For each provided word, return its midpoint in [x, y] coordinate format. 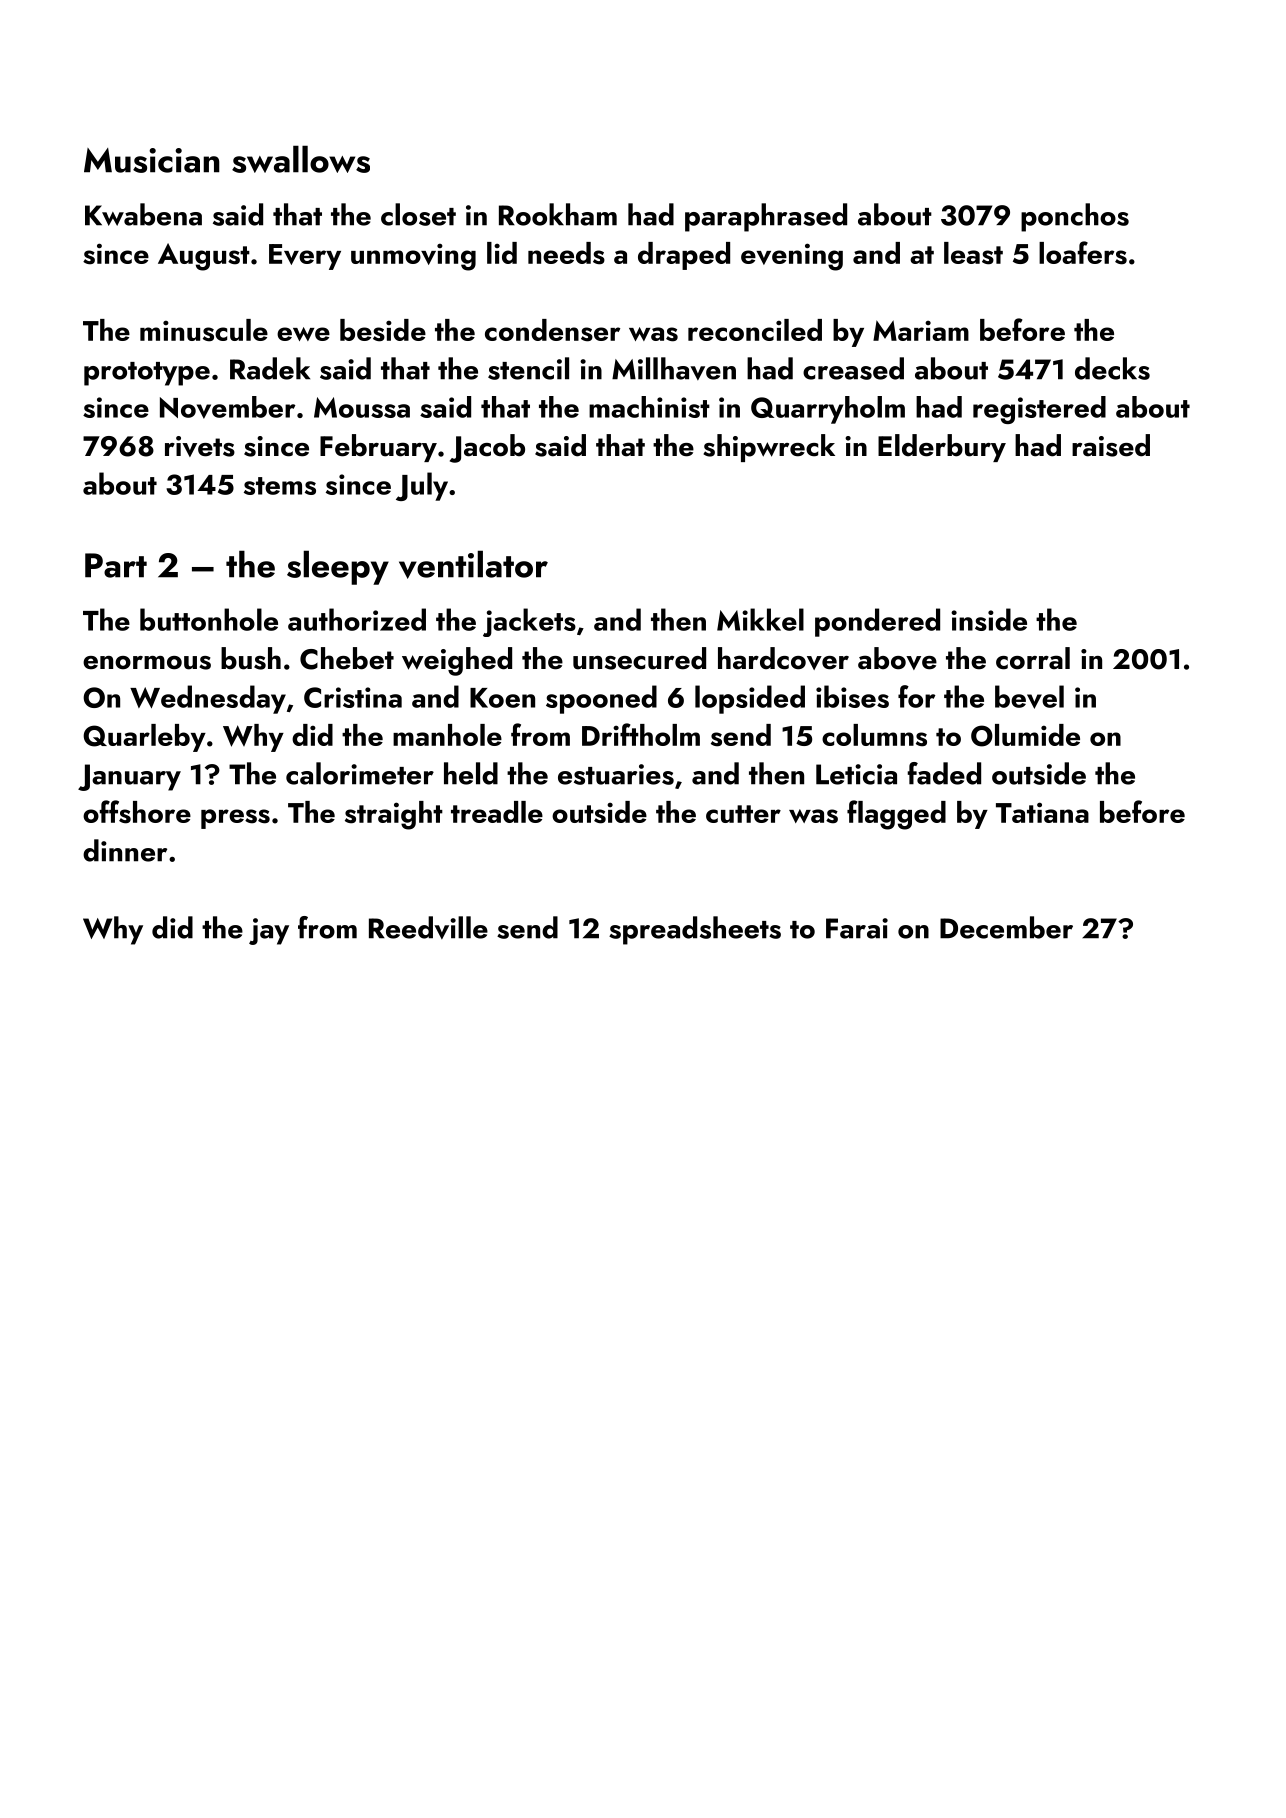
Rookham [558, 214]
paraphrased [766, 217]
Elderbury [942, 448]
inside [989, 619]
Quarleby [144, 738]
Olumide [1025, 735]
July [422, 486]
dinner [125, 850]
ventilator [473, 564]
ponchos [1075, 217]
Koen [502, 698]
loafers [1083, 253]
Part [116, 565]
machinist [649, 407]
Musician [152, 160]
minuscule [204, 330]
